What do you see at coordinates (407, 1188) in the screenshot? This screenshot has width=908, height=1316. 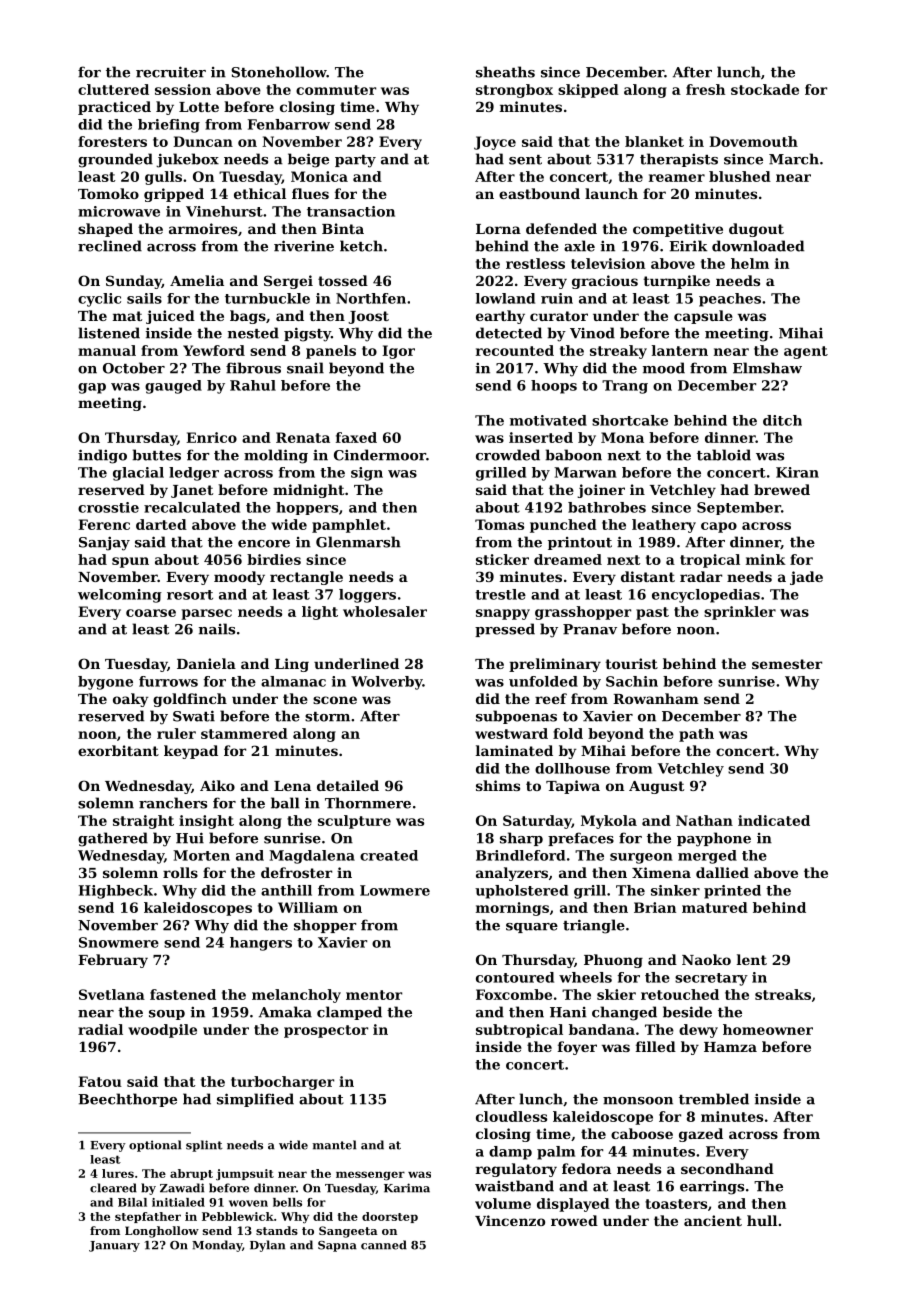 I see `Karima` at bounding box center [407, 1188].
